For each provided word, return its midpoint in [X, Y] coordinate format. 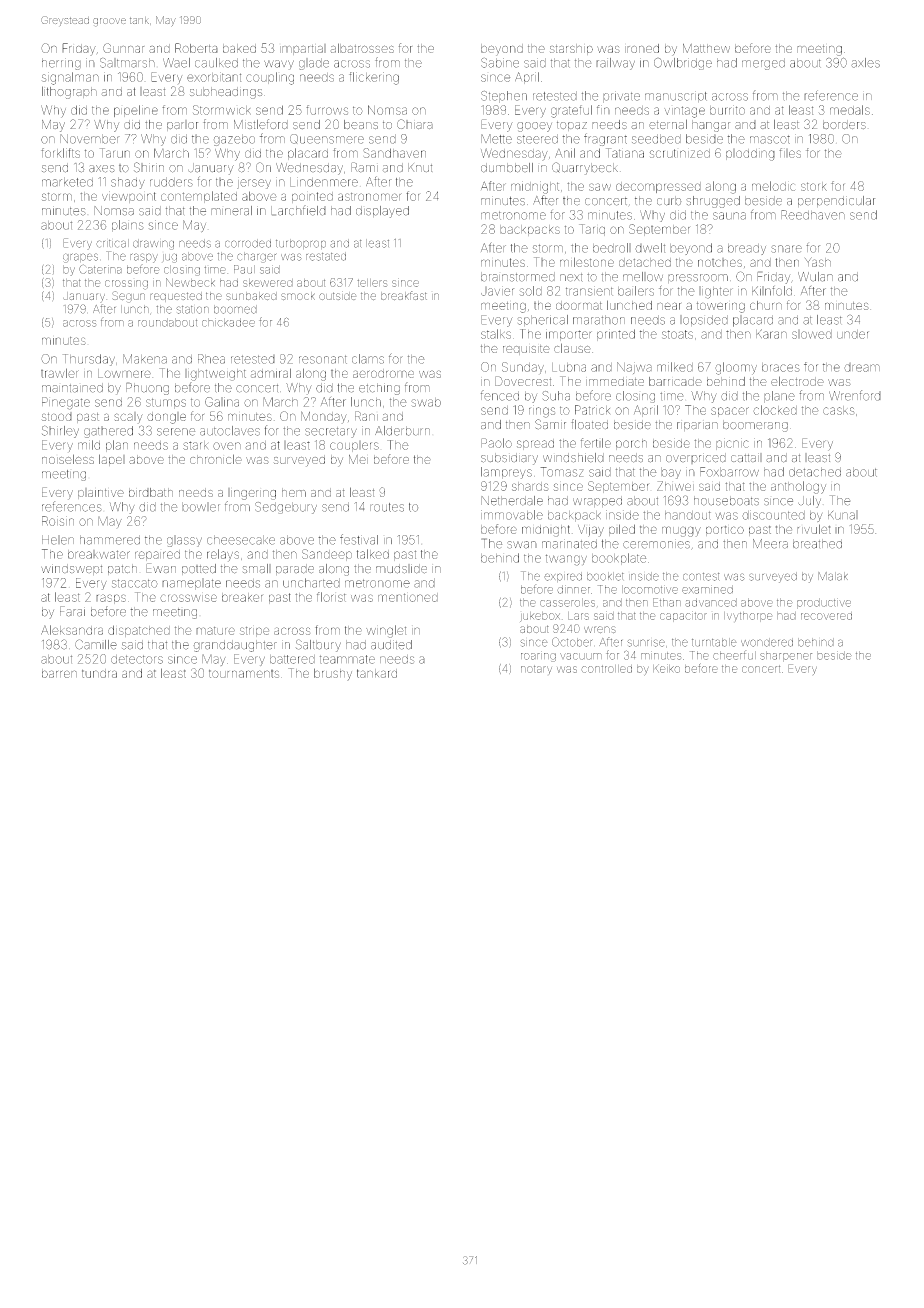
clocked [775, 410]
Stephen [504, 97]
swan [522, 545]
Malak [833, 576]
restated [326, 256]
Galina [222, 402]
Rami [364, 167]
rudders [171, 182]
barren [59, 673]
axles [865, 63]
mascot [770, 139]
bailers [636, 291]
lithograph [69, 92]
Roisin [58, 521]
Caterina [100, 269]
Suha [556, 396]
